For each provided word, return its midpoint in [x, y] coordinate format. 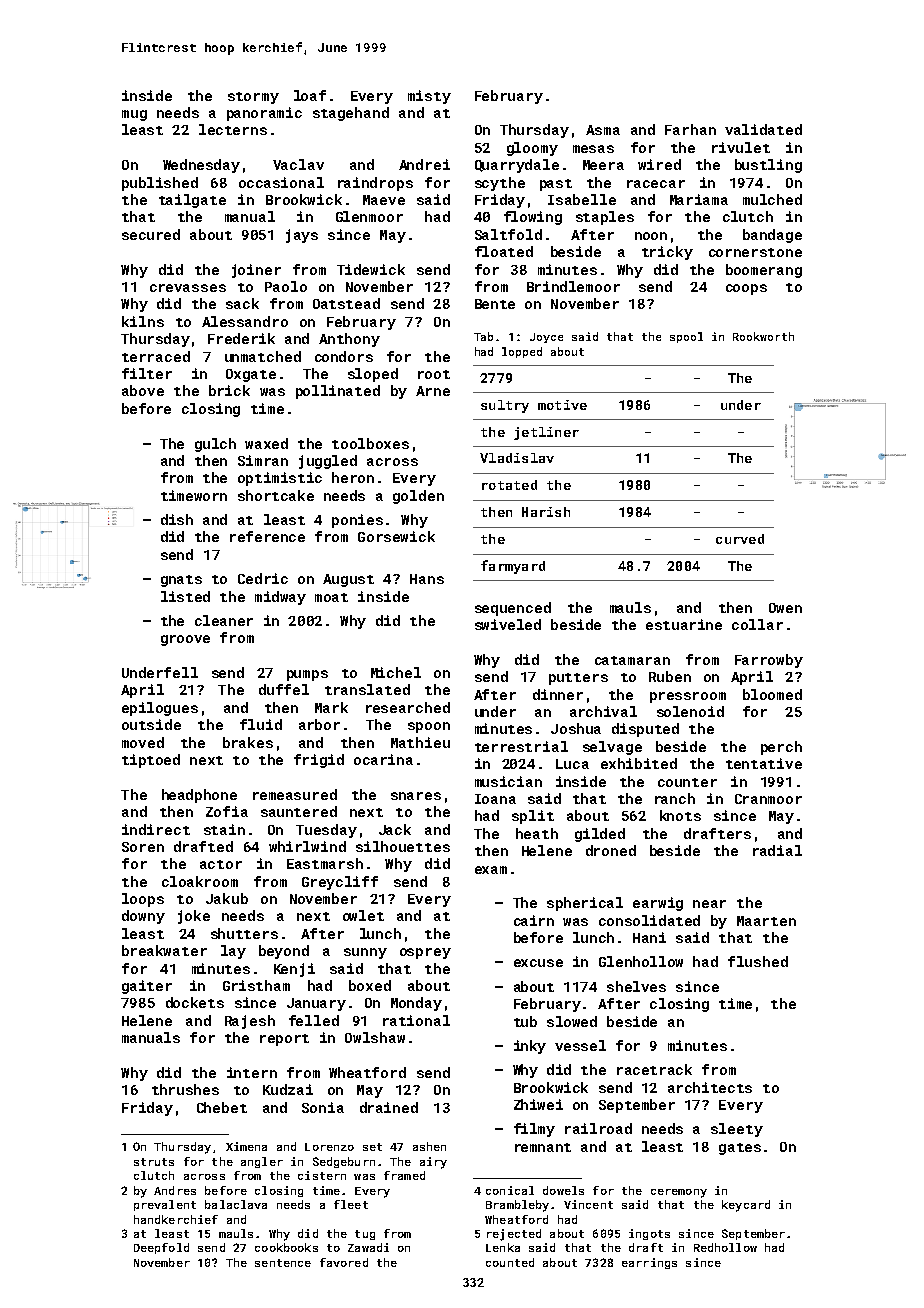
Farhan [690, 129]
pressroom [688, 697]
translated [367, 689]
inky [530, 1047]
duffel [284, 689]
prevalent [165, 1205]
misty [429, 97]
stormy [253, 98]
